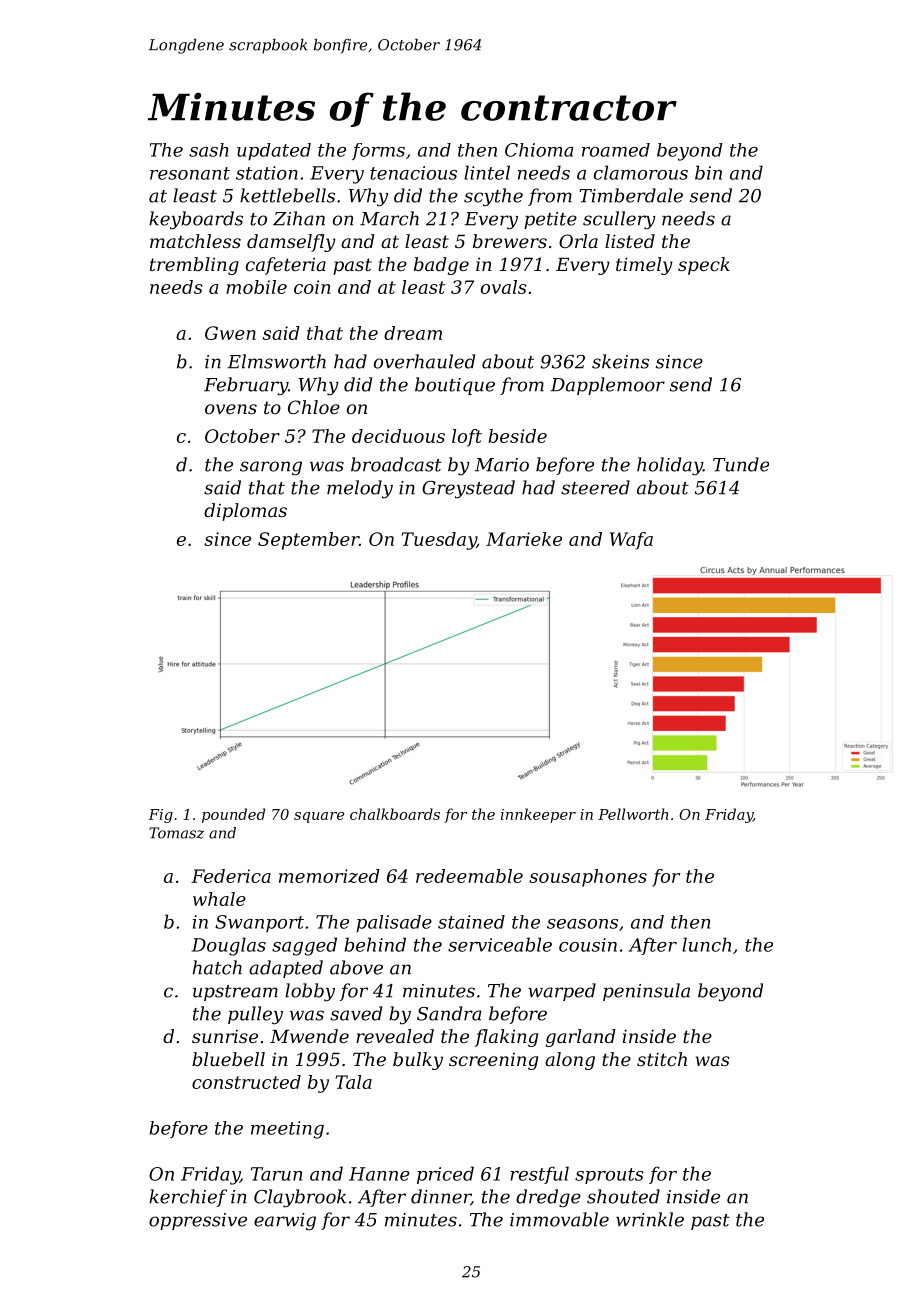 This page has height=1311, width=924. Describe the element at coordinates (245, 512) in the page. I see `diplomas` at that location.
